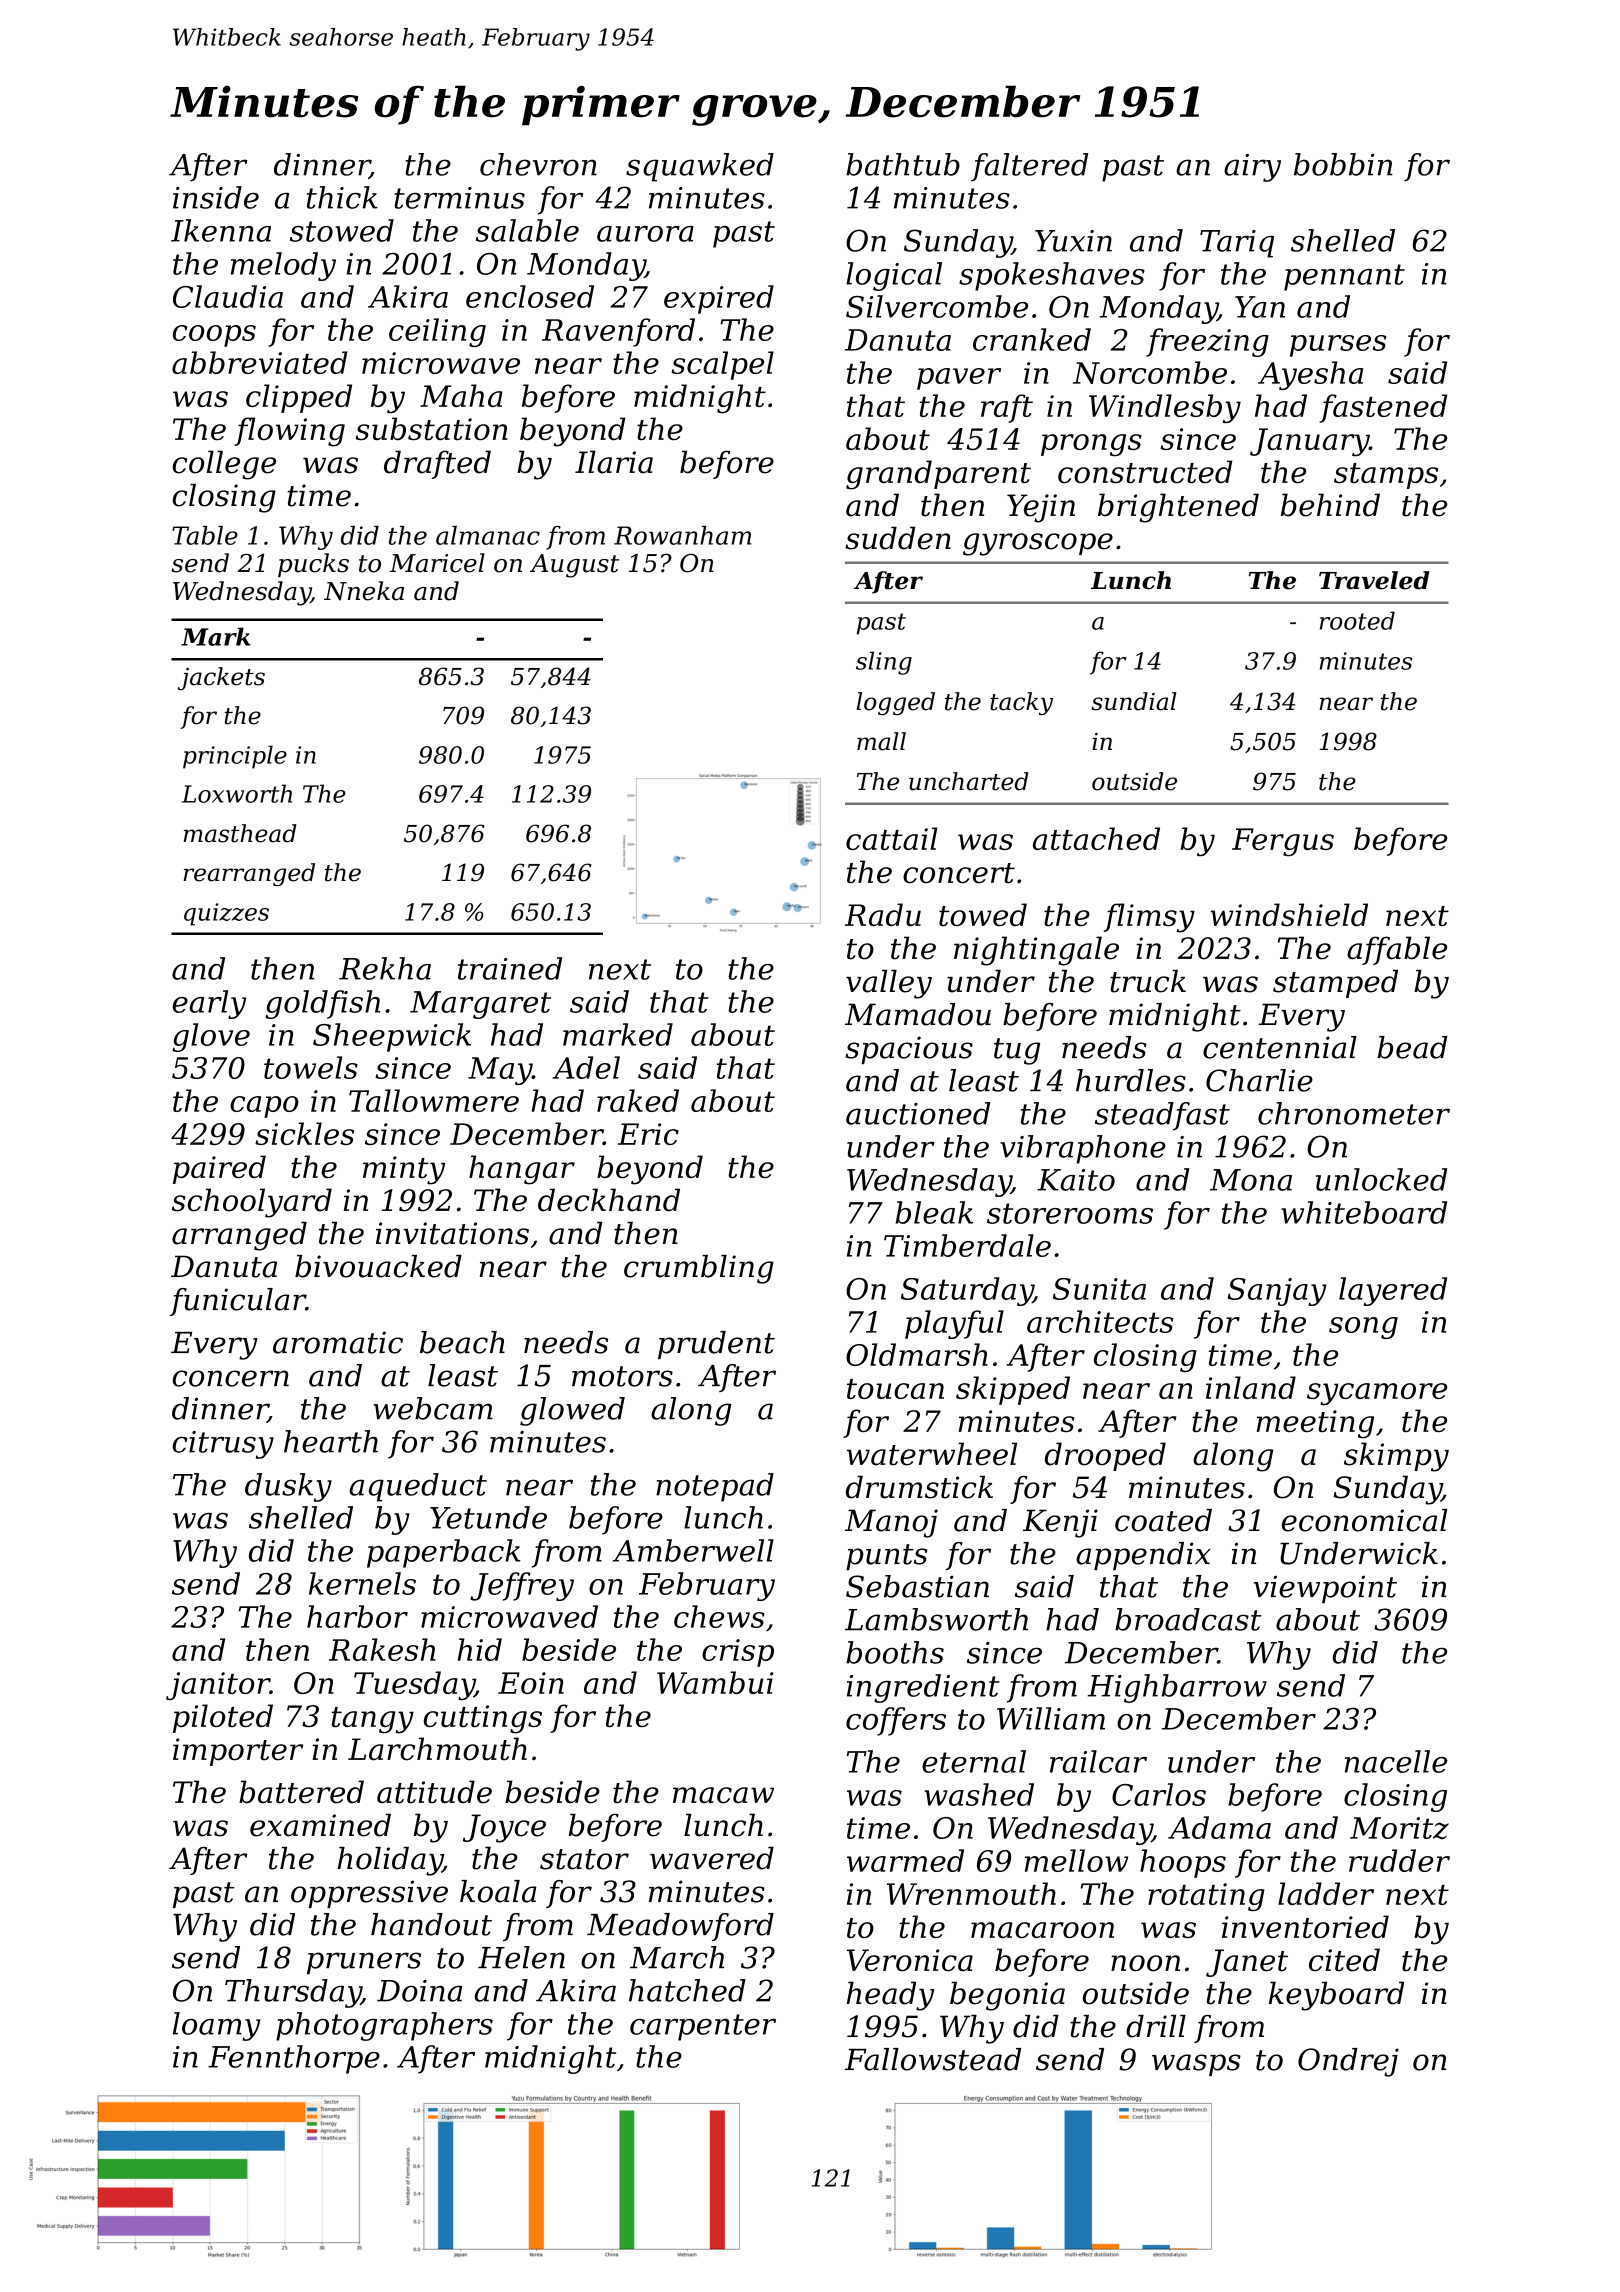 The image size is (1620, 2292). Describe the element at coordinates (431, 1924) in the screenshot. I see `handout` at that location.
